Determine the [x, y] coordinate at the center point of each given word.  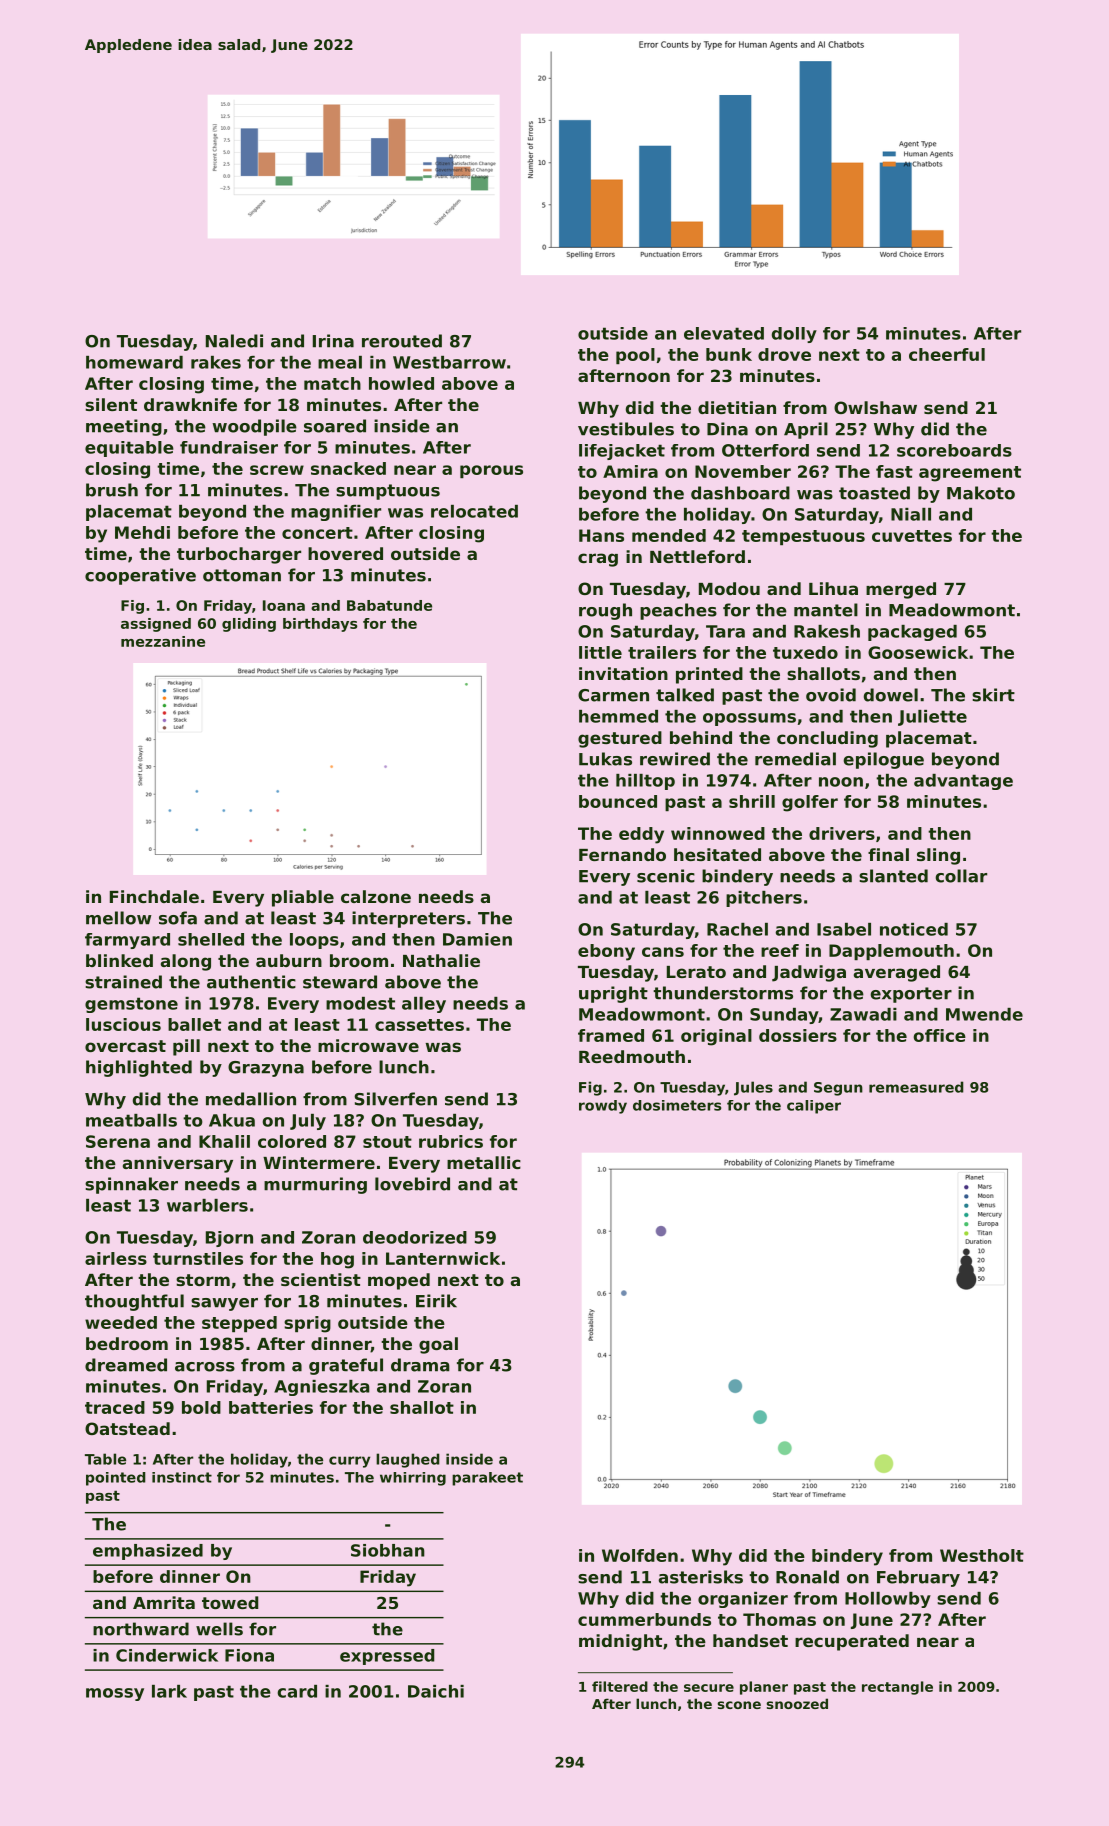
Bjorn [229, 1239]
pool [635, 356]
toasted [874, 493]
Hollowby [888, 1600]
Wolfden [640, 1555]
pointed [116, 1479]
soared [335, 426]
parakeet [487, 1479]
